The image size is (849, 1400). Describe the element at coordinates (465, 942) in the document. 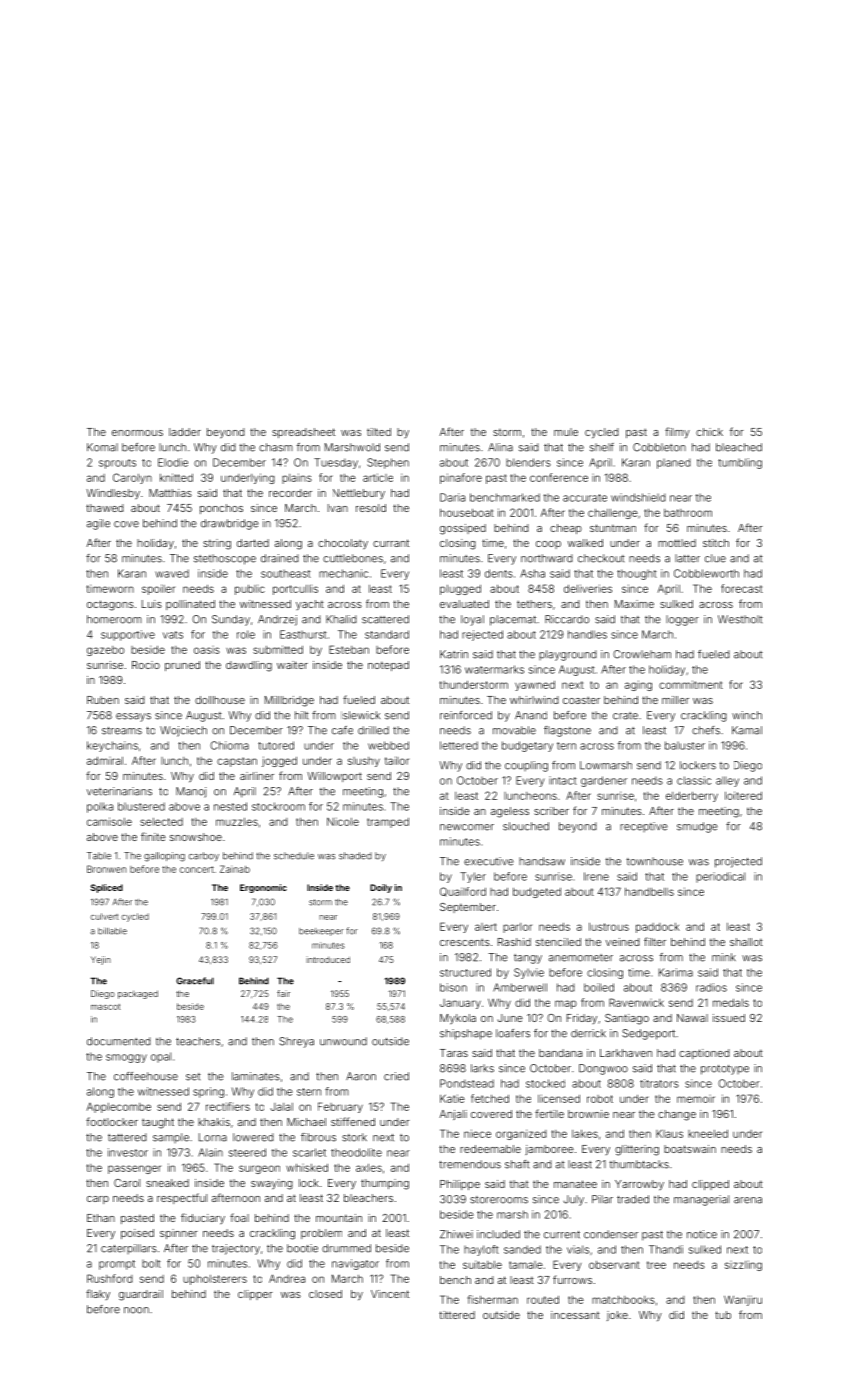

I see `crescents` at that location.
